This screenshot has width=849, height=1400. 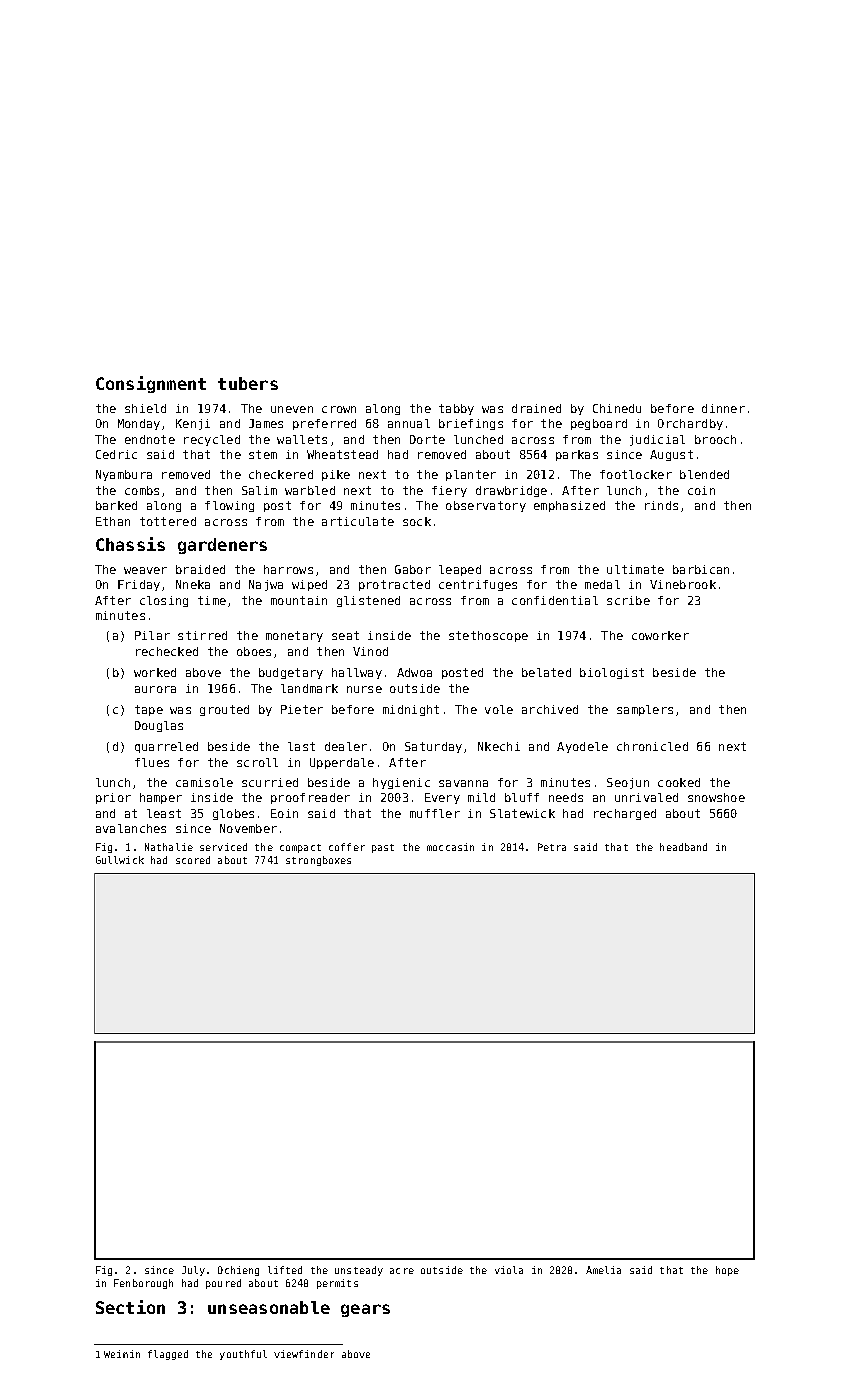 I want to click on headband, so click(x=683, y=847).
